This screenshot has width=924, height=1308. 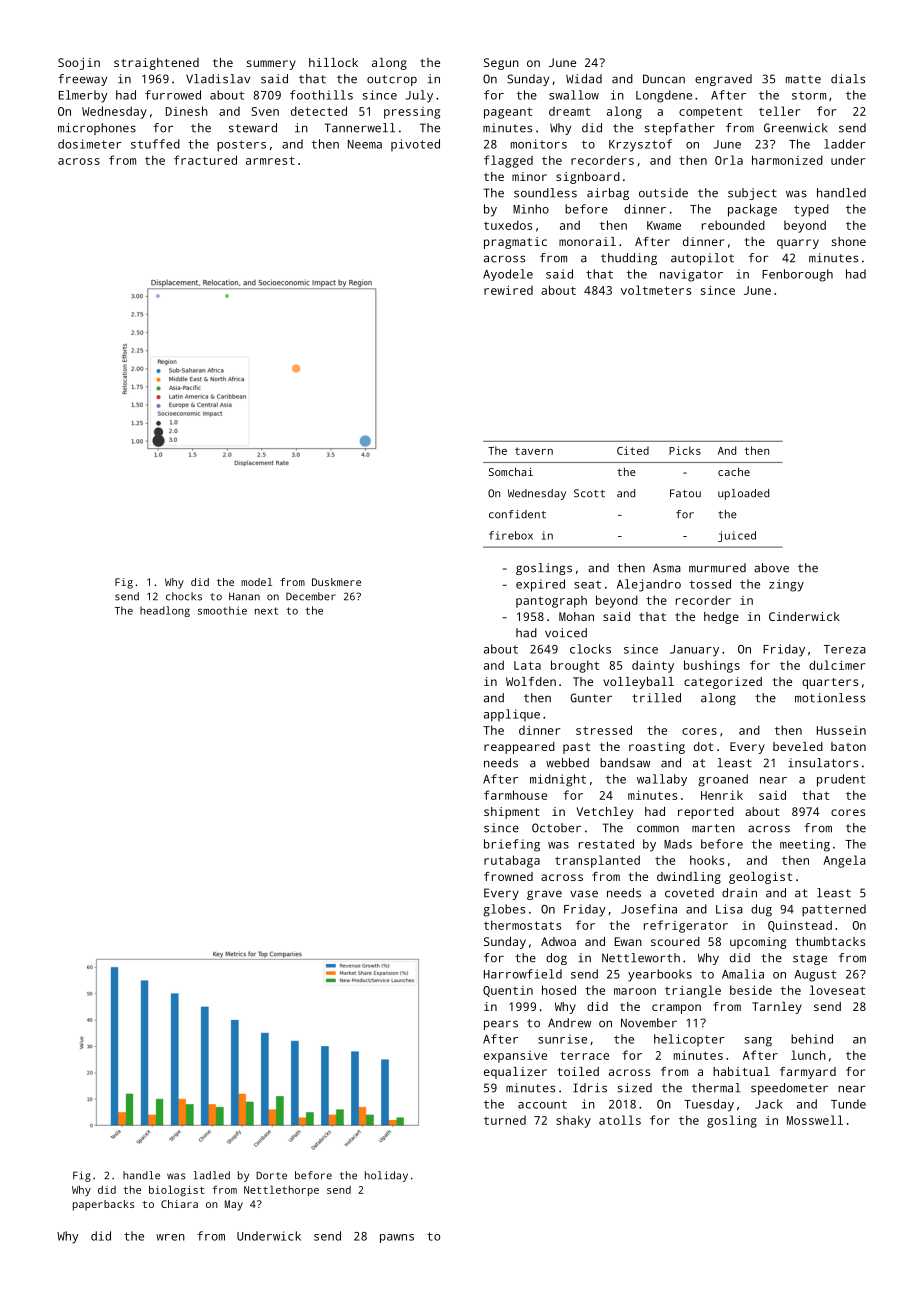 I want to click on Mosswell, so click(x=815, y=1120).
